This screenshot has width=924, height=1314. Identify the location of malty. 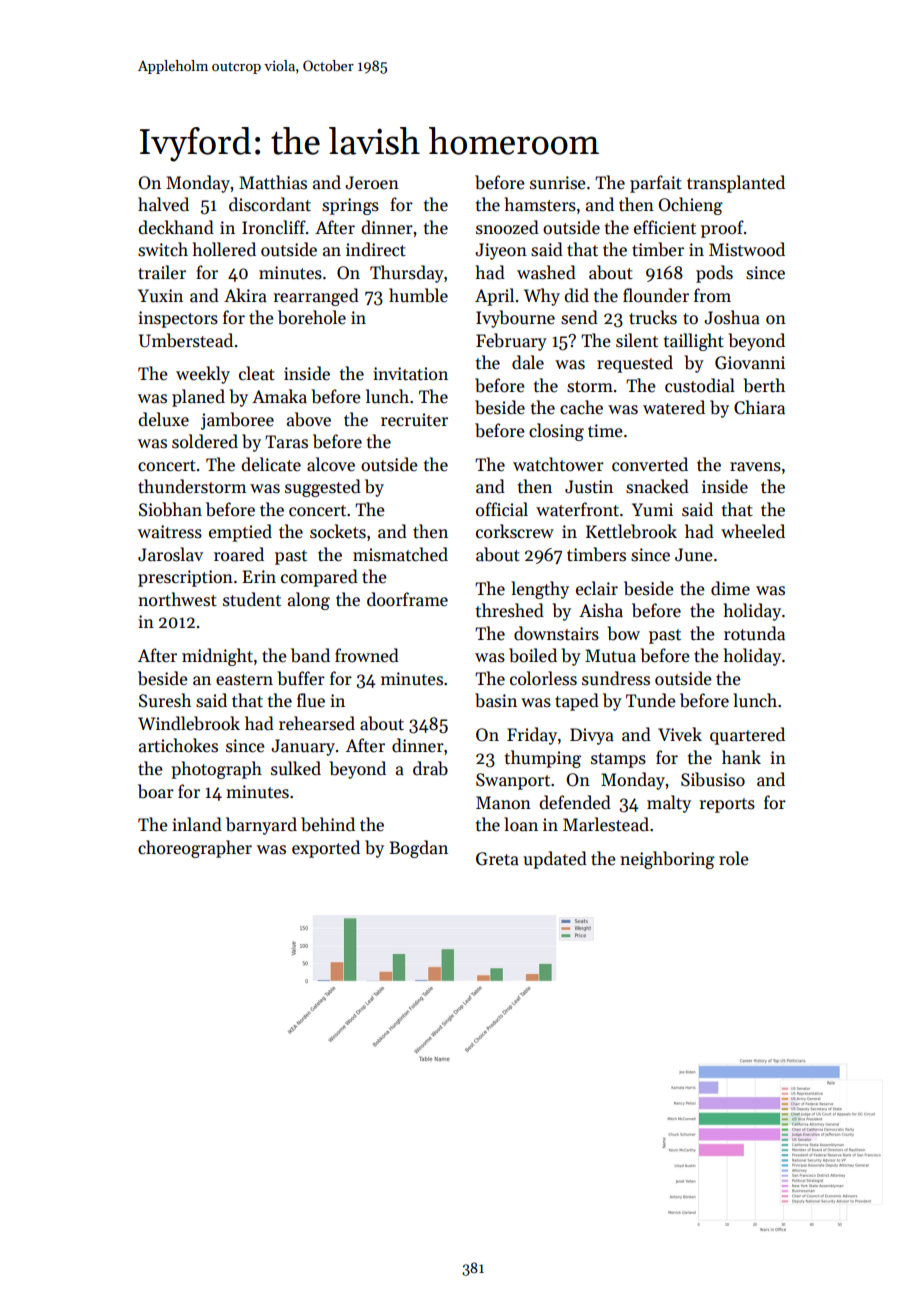
(669, 804).
